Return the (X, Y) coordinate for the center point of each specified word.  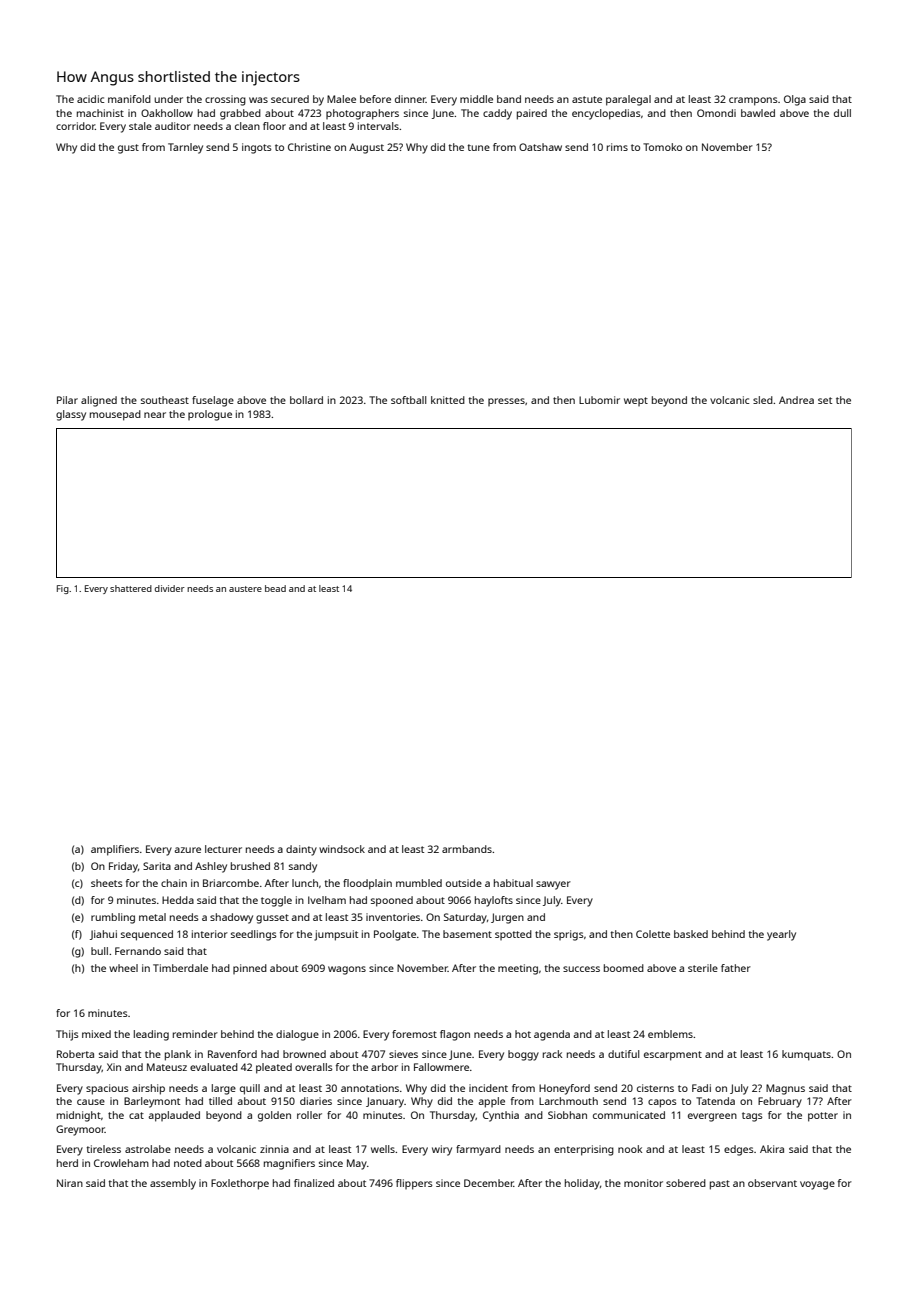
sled (763, 400)
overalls (314, 1067)
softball (408, 400)
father (736, 968)
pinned (250, 969)
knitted (448, 400)
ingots (257, 148)
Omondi (716, 113)
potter (823, 1117)
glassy (71, 415)
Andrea (796, 400)
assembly (173, 1184)
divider (170, 588)
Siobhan (567, 1115)
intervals (378, 126)
